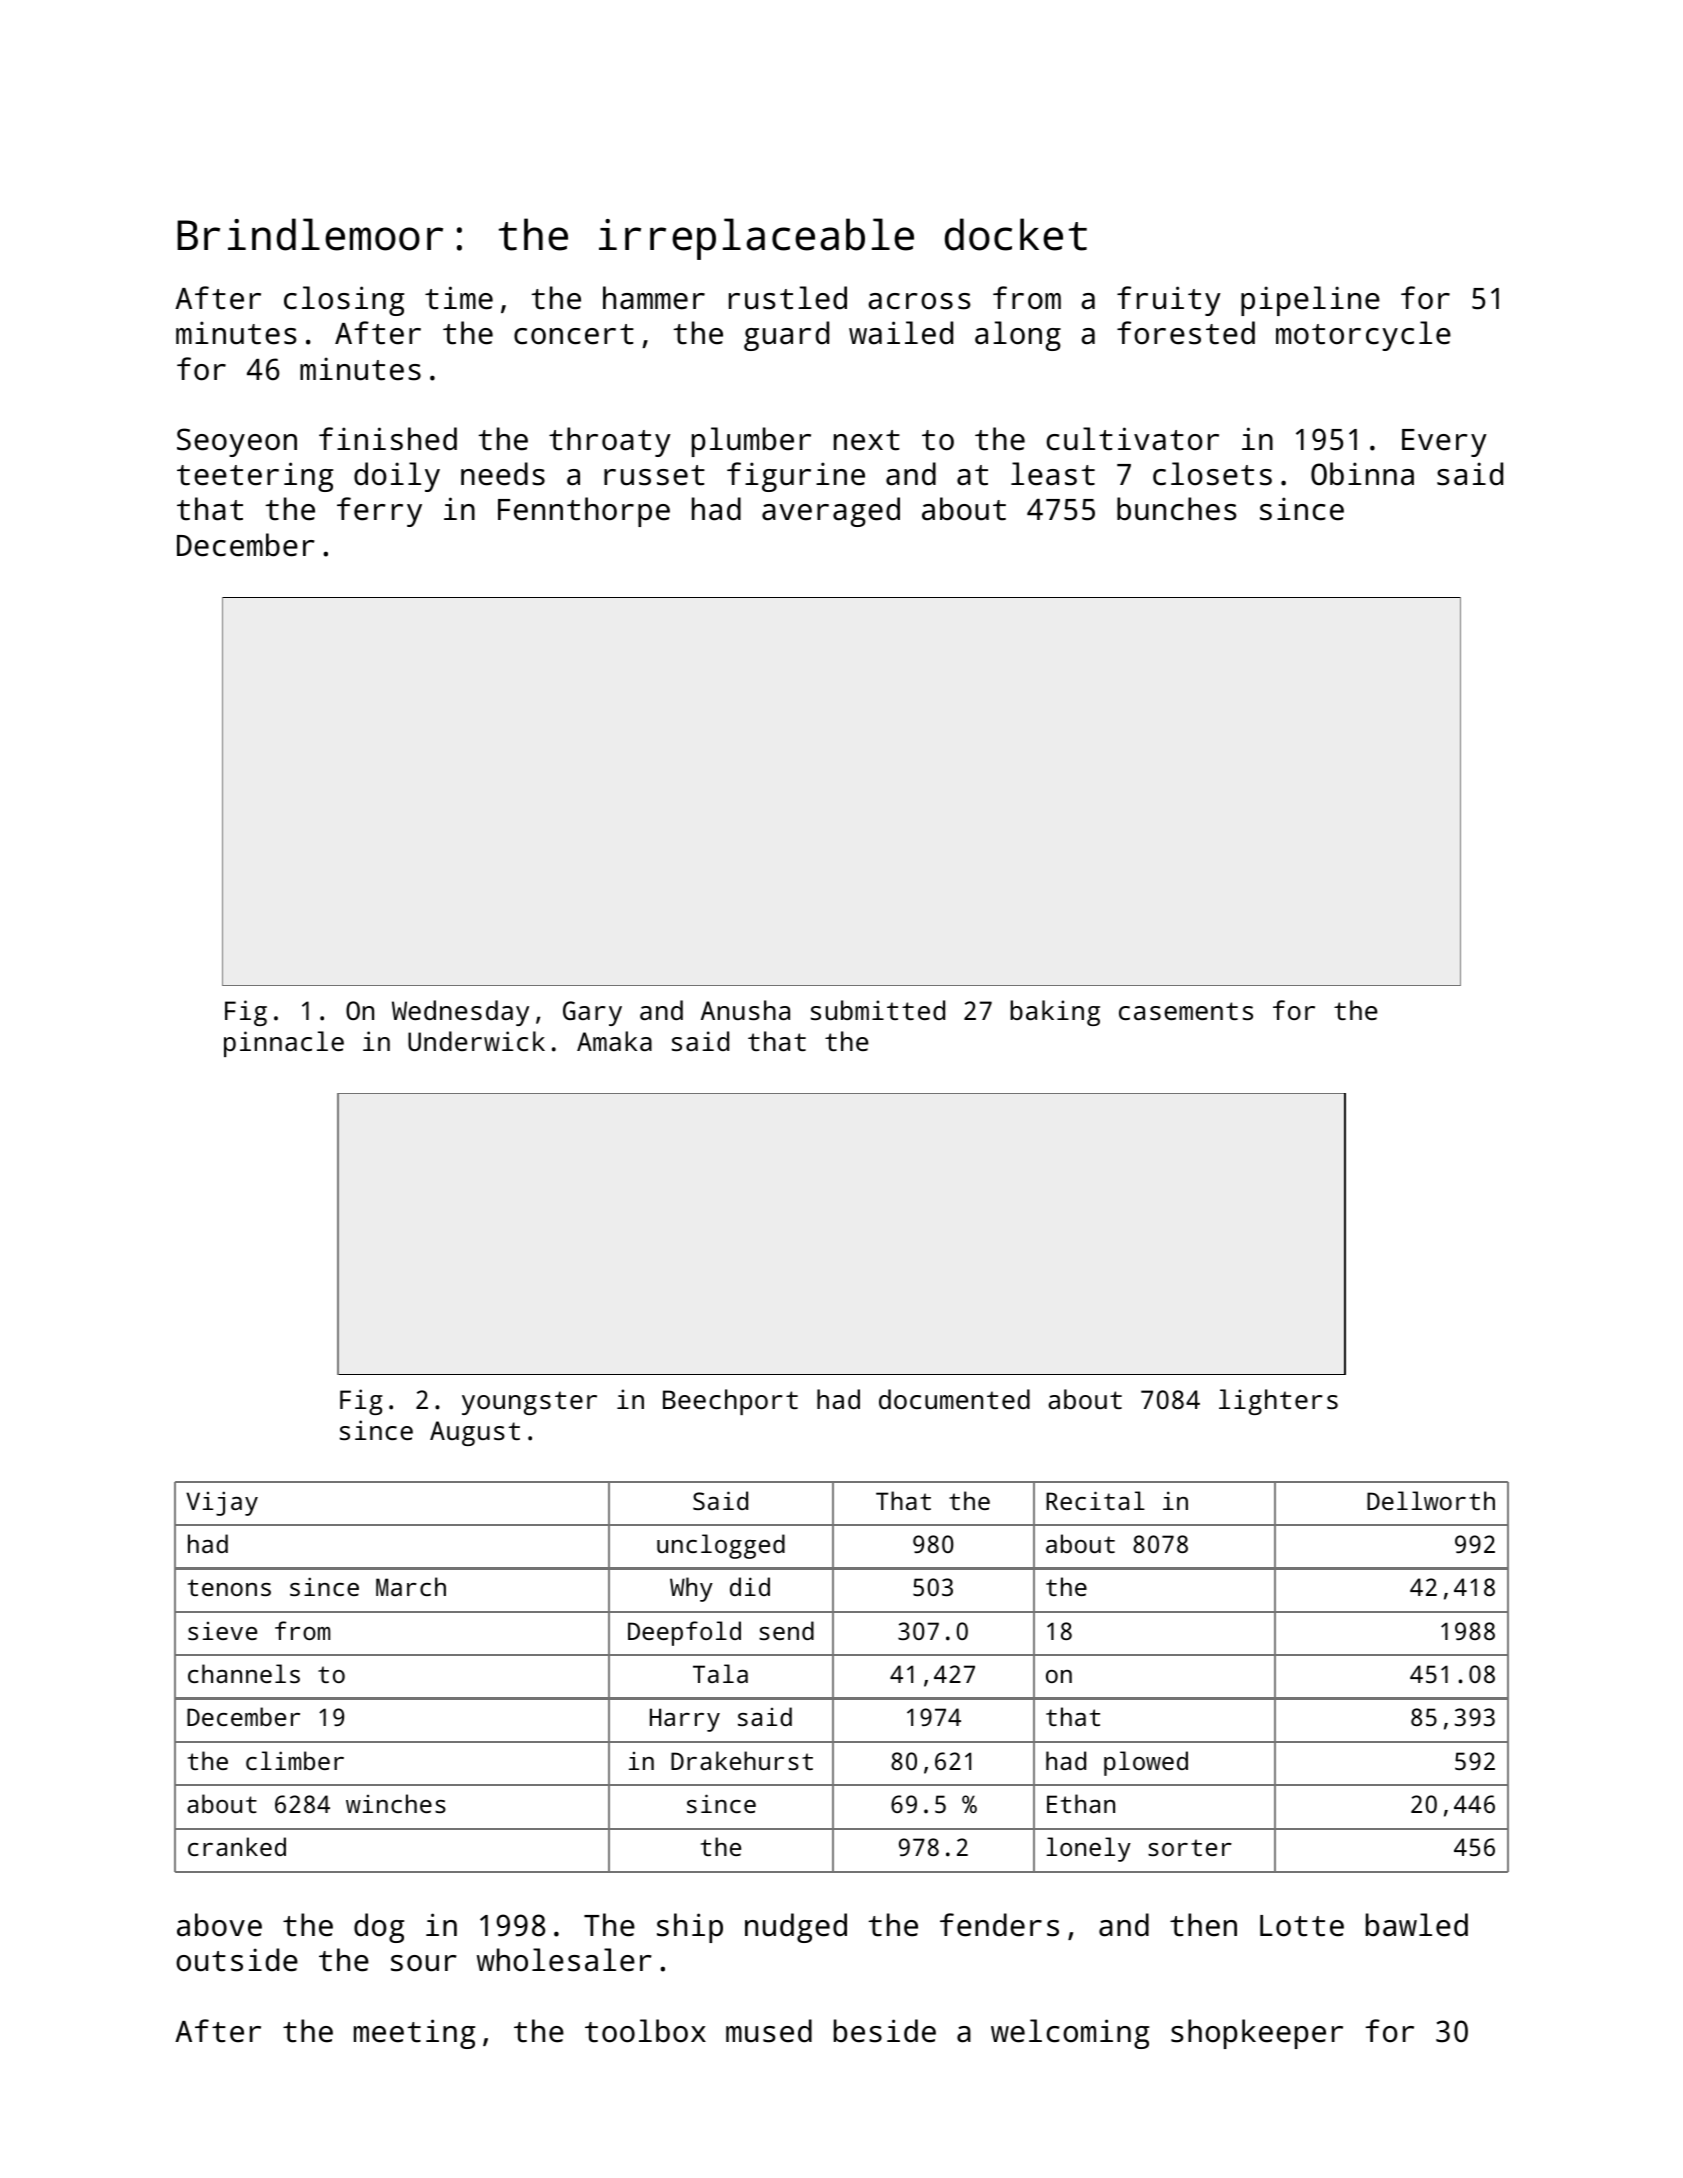 The width and height of the image is (1683, 2178). I want to click on plowed, so click(1146, 1763).
